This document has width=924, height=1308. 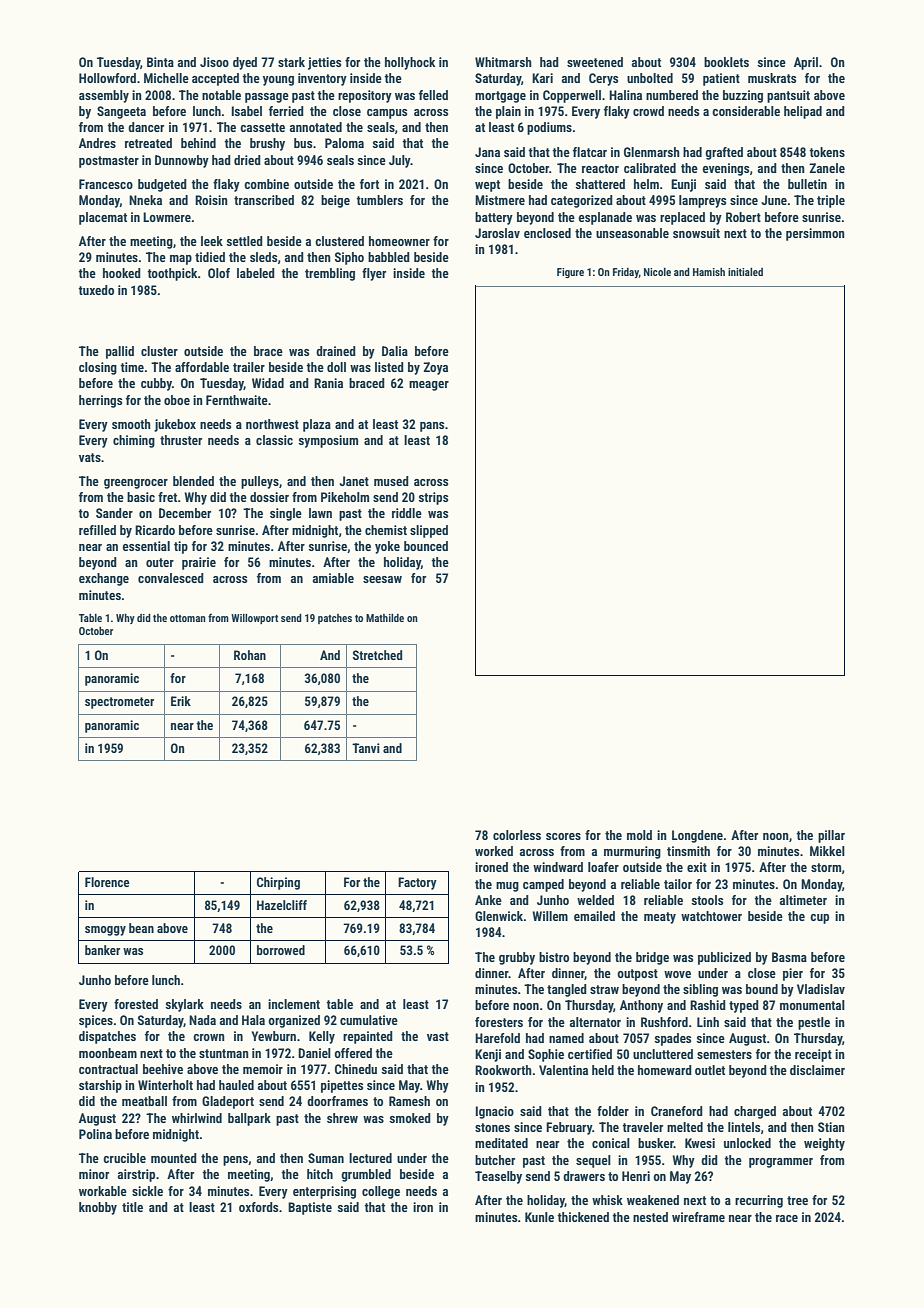 I want to click on title, so click(x=132, y=1207).
